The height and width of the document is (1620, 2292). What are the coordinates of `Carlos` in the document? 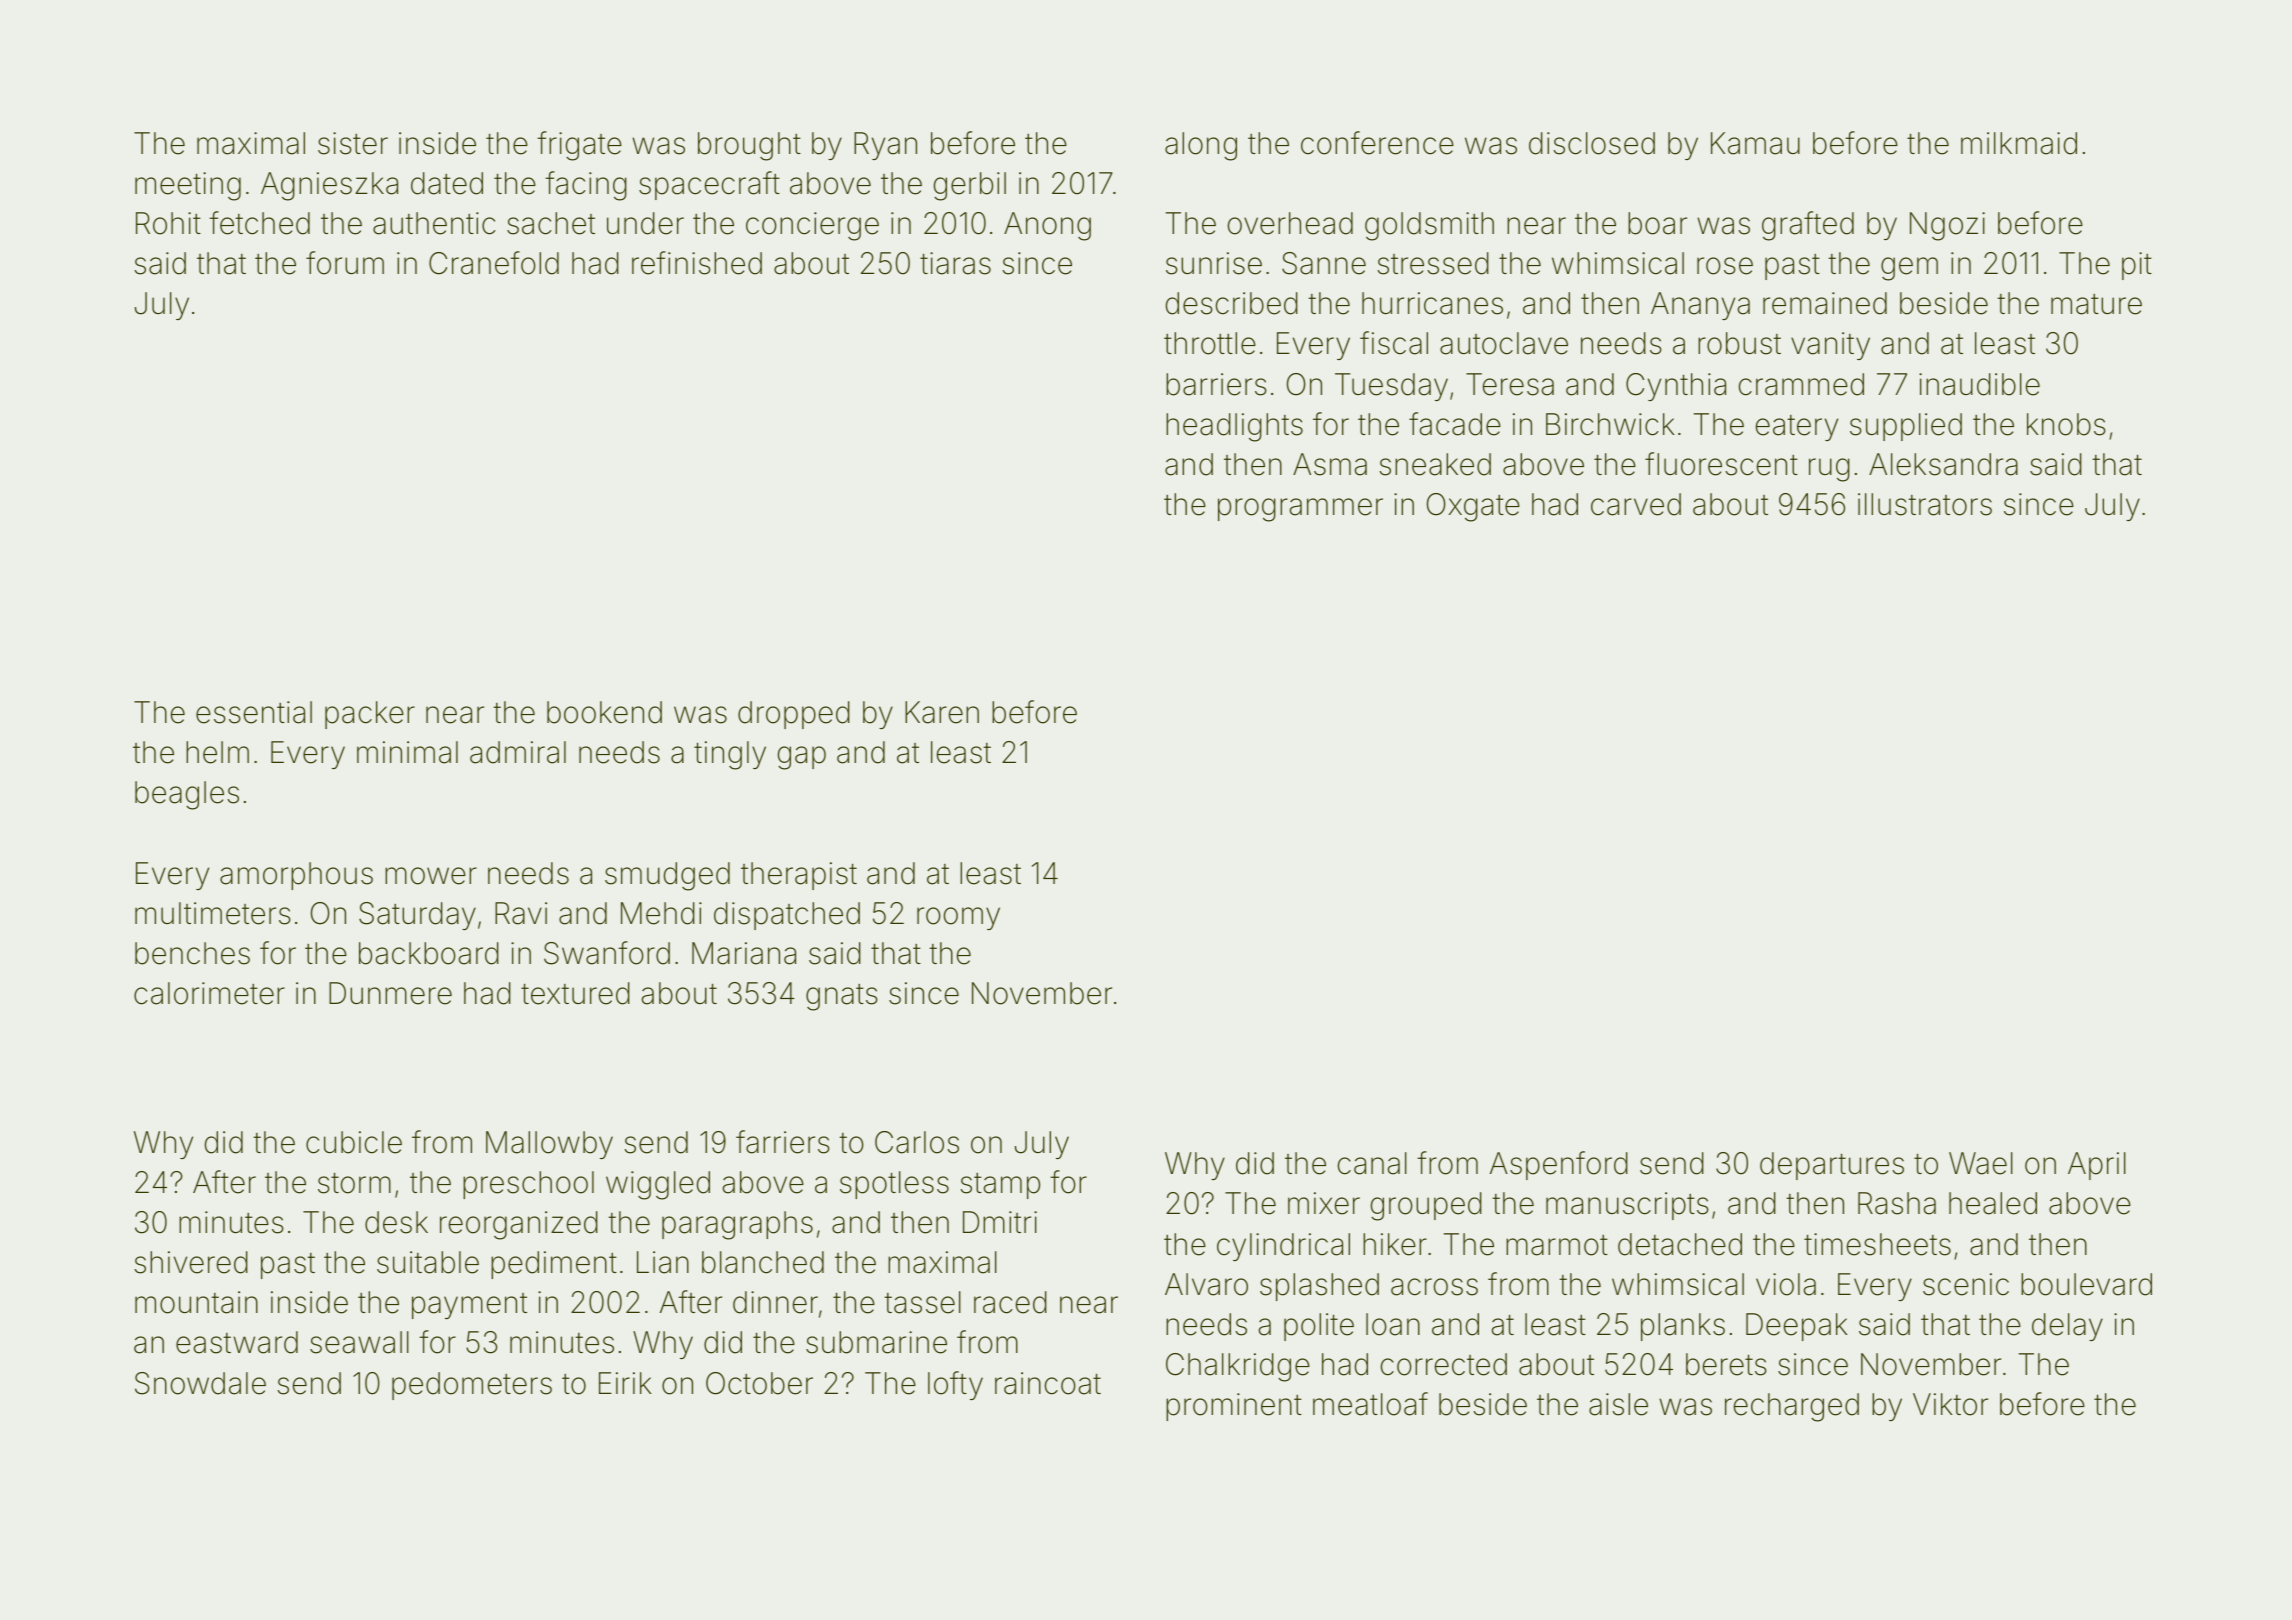 It's located at (917, 1142).
